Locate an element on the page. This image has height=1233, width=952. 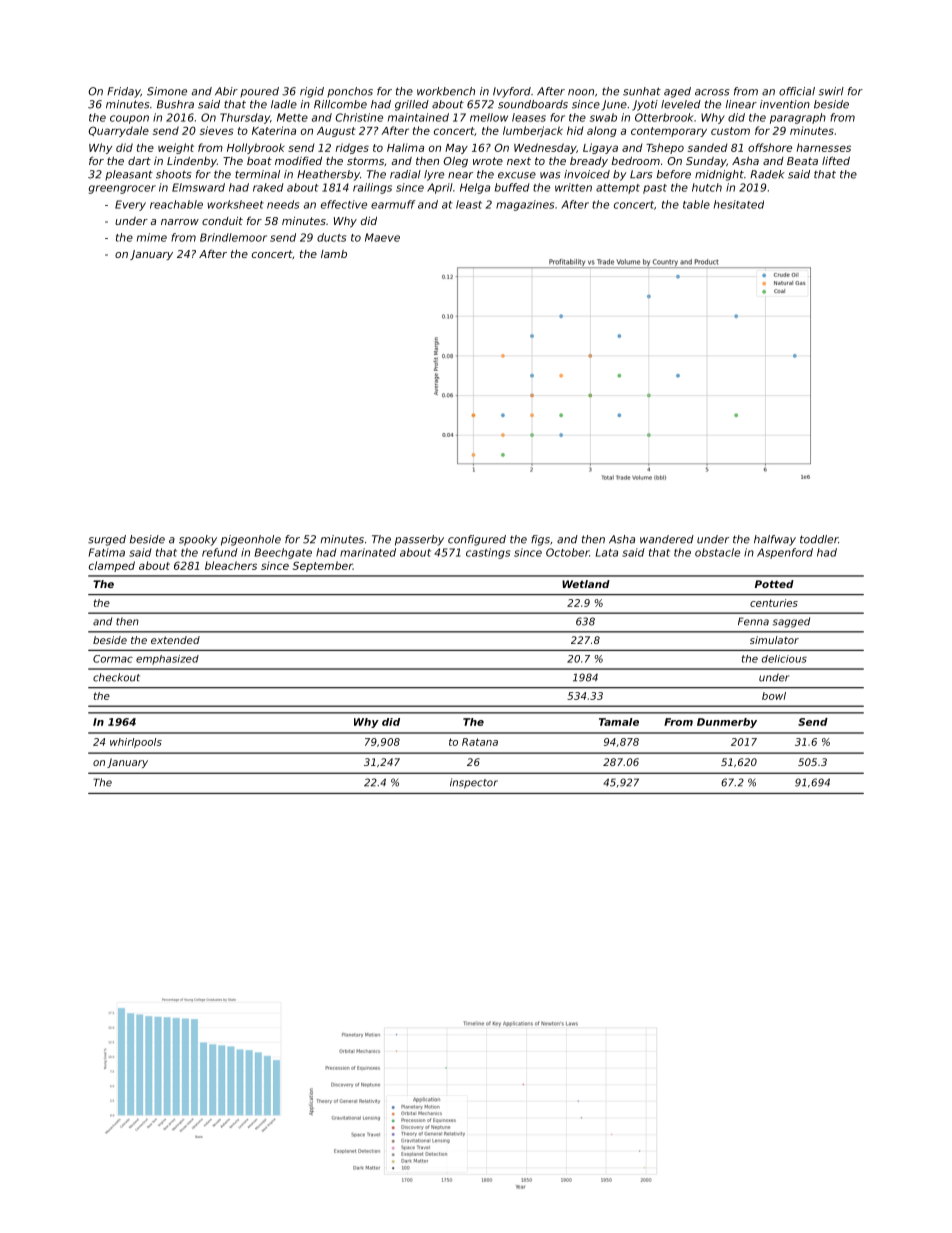
whirlpools is located at coordinates (136, 743).
